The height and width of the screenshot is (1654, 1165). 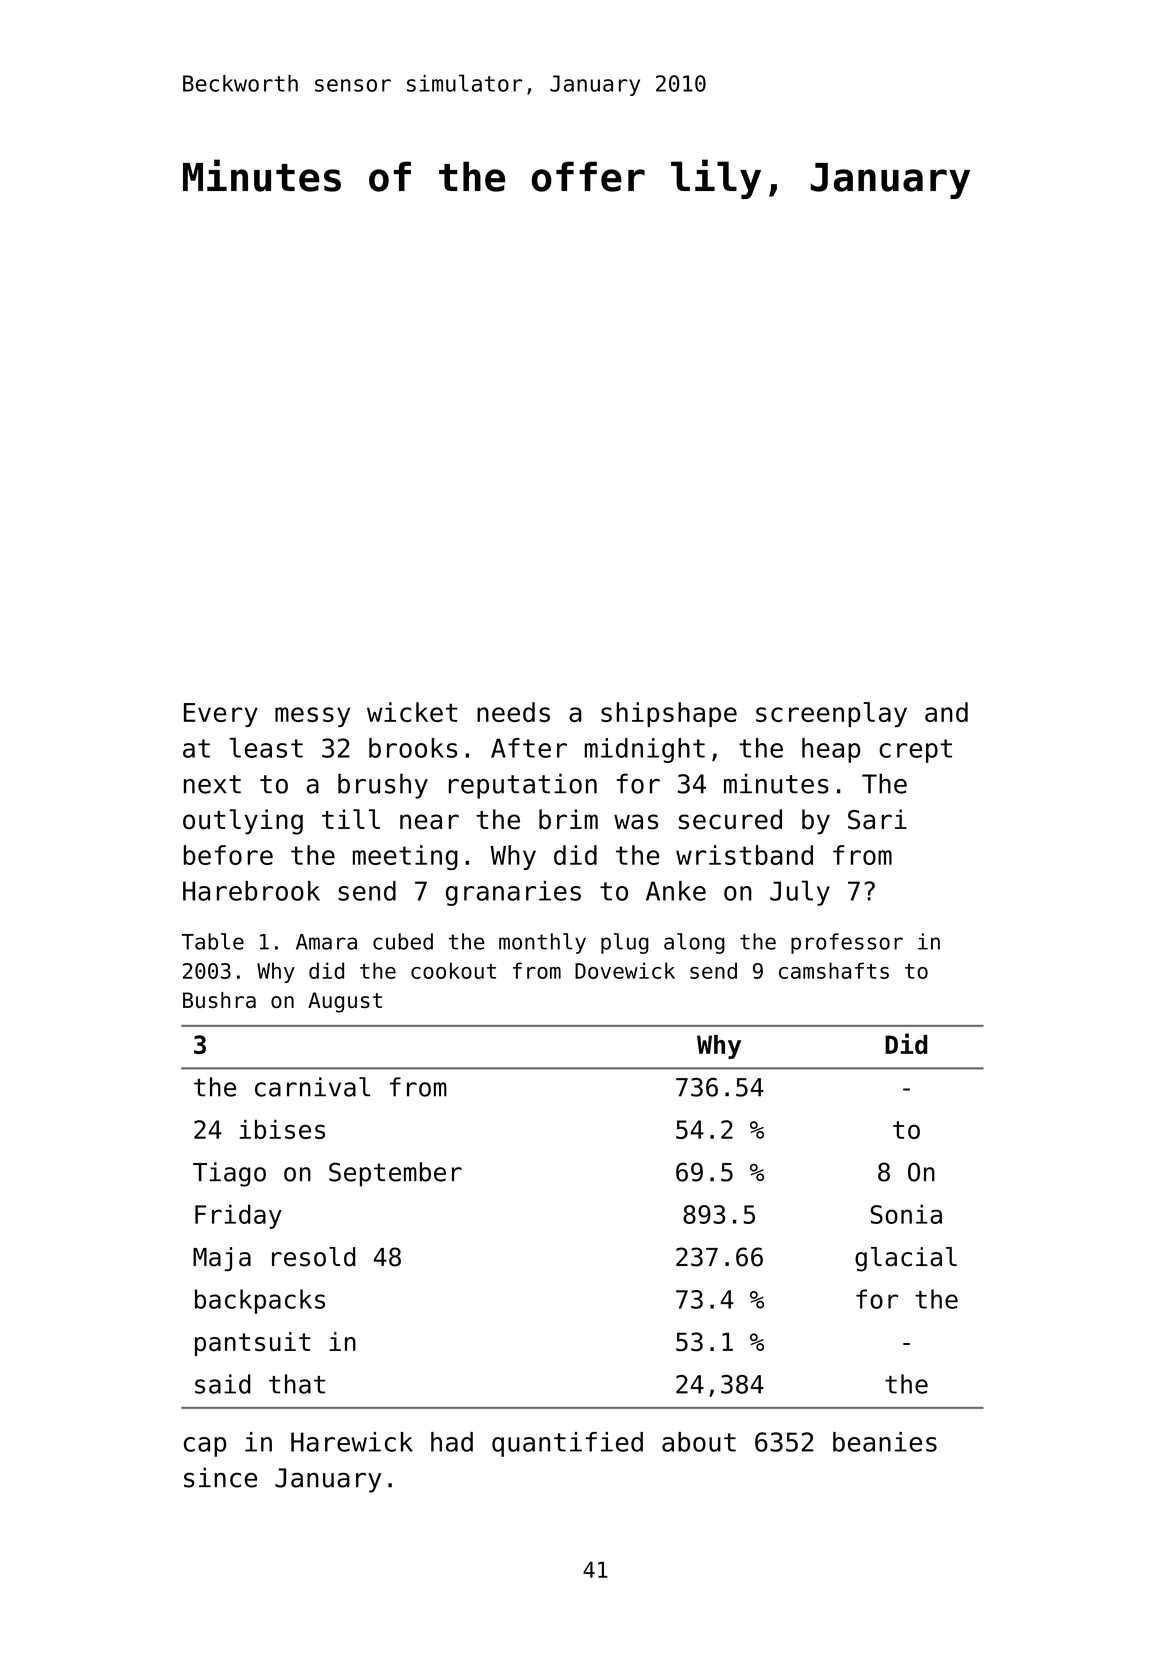 What do you see at coordinates (877, 819) in the screenshot?
I see `Sari` at bounding box center [877, 819].
